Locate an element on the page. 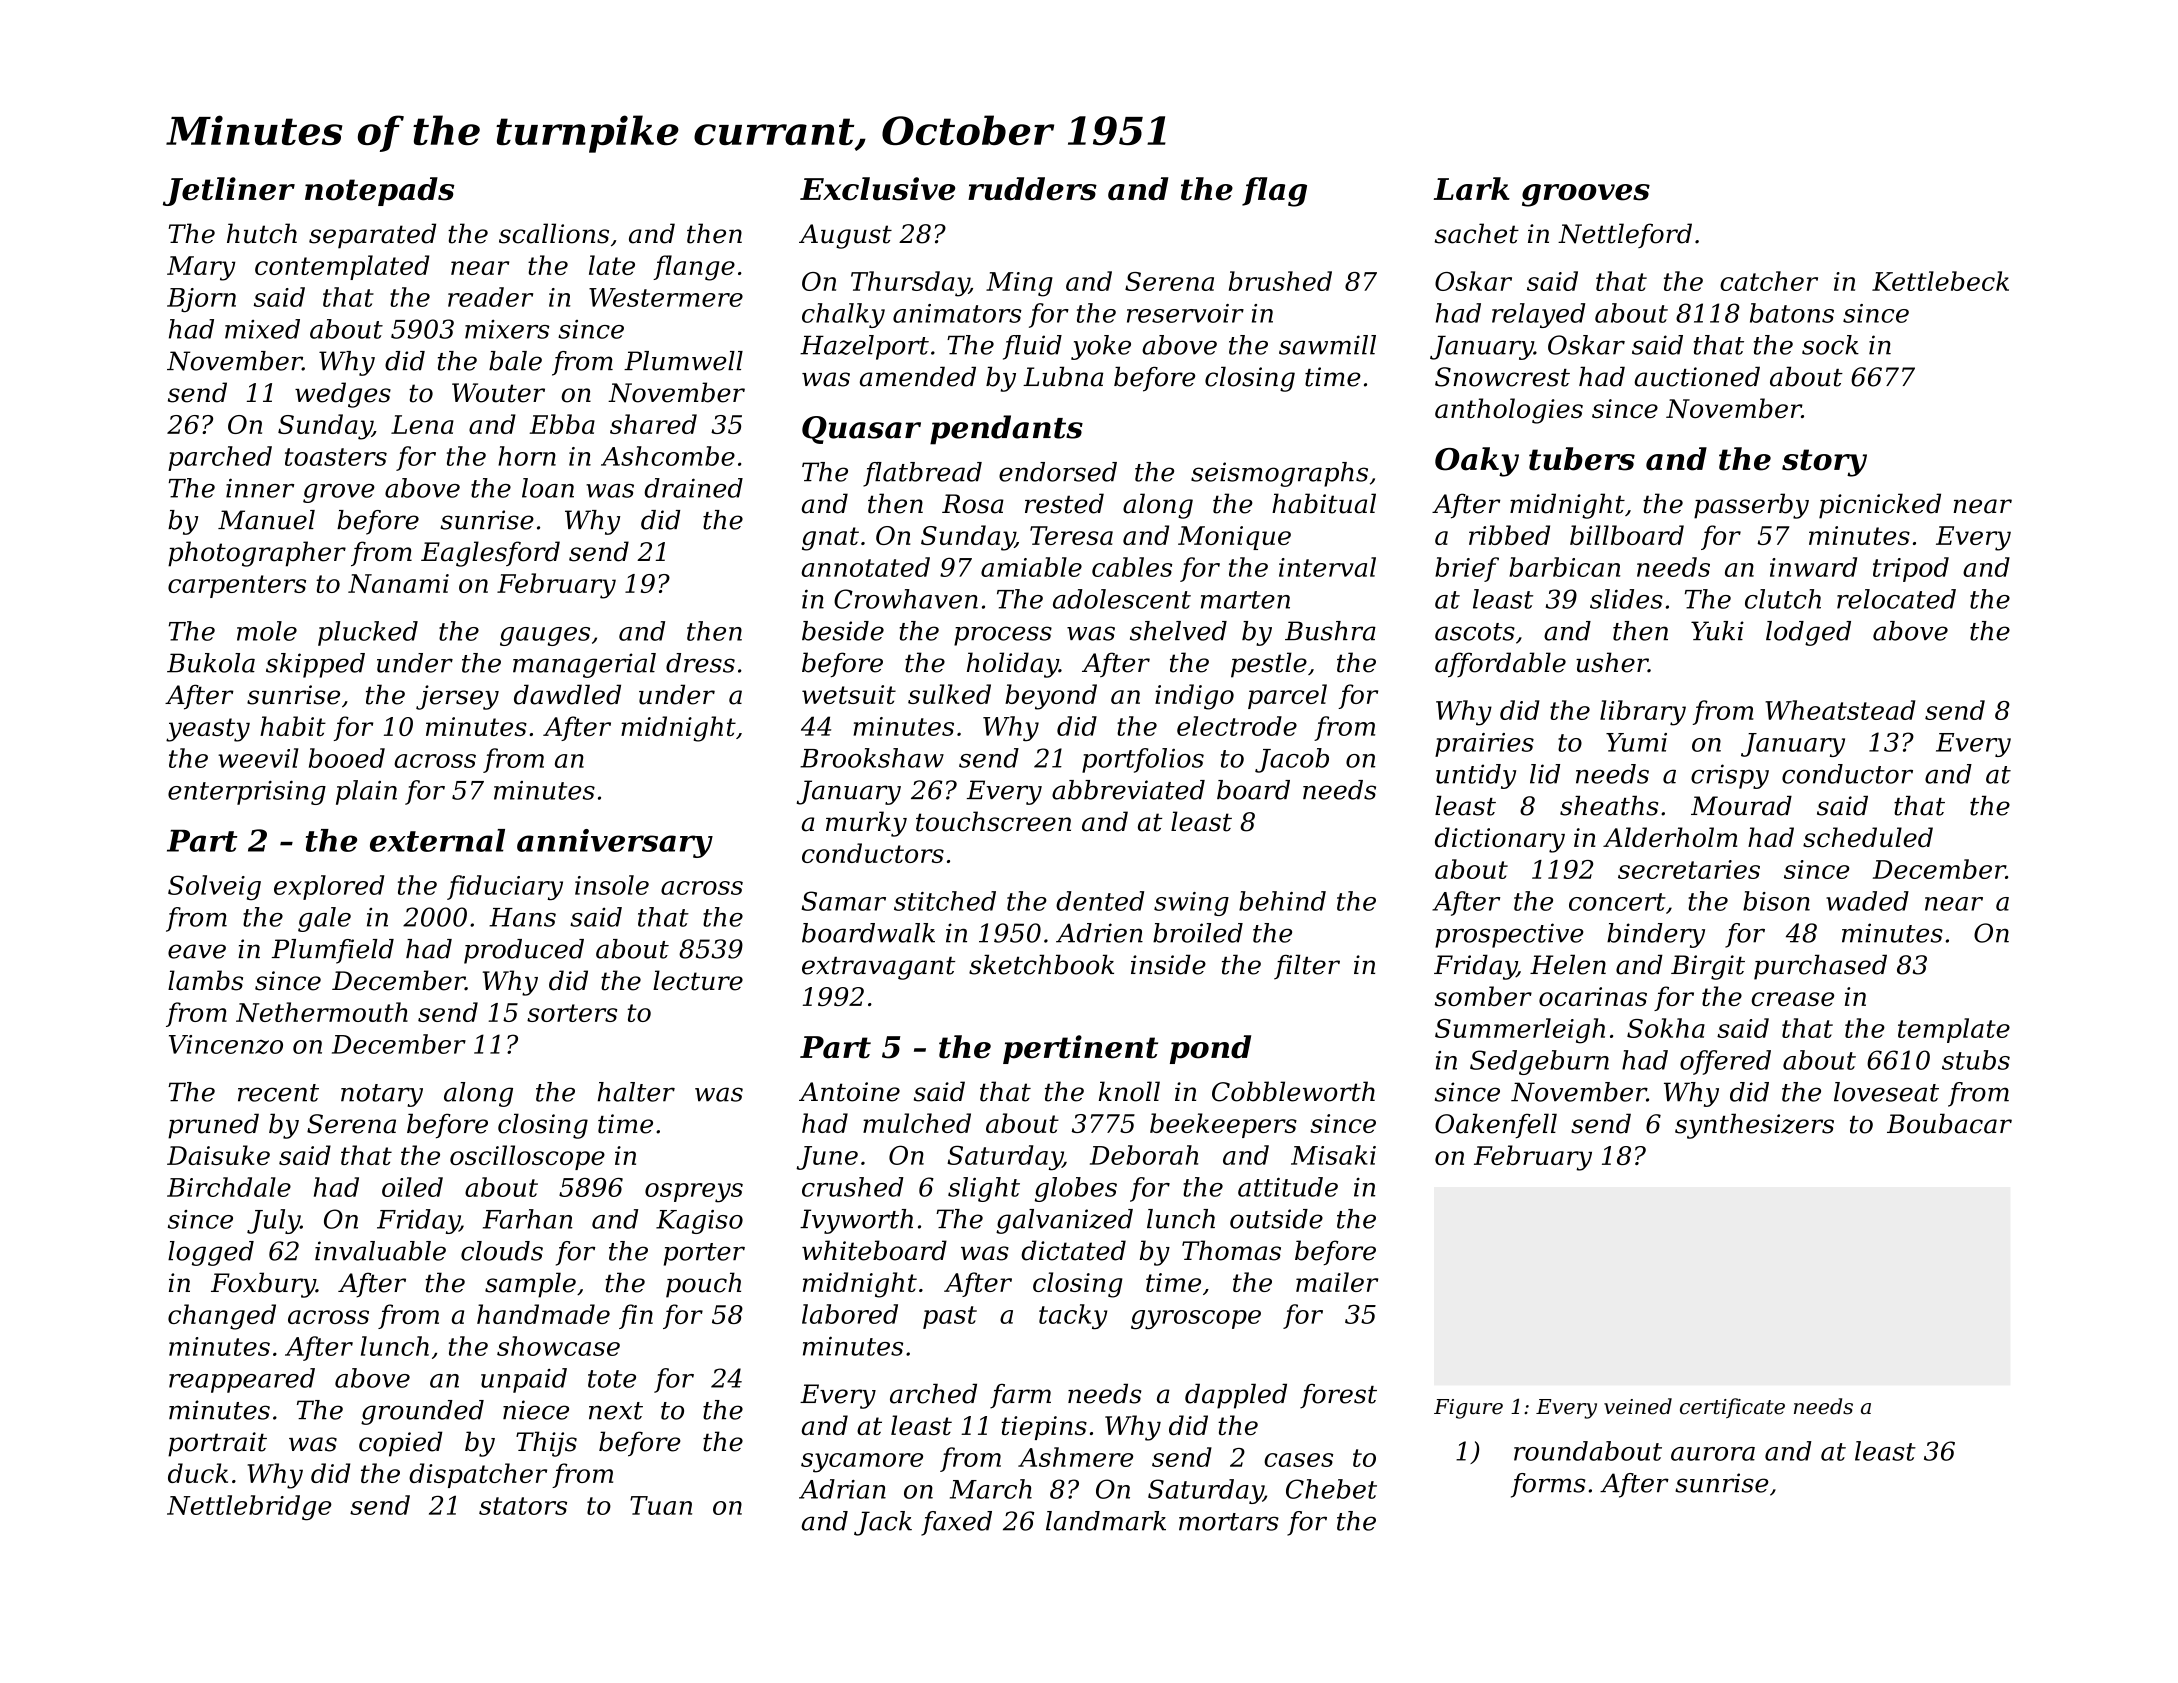  external is located at coordinates (437, 840).
